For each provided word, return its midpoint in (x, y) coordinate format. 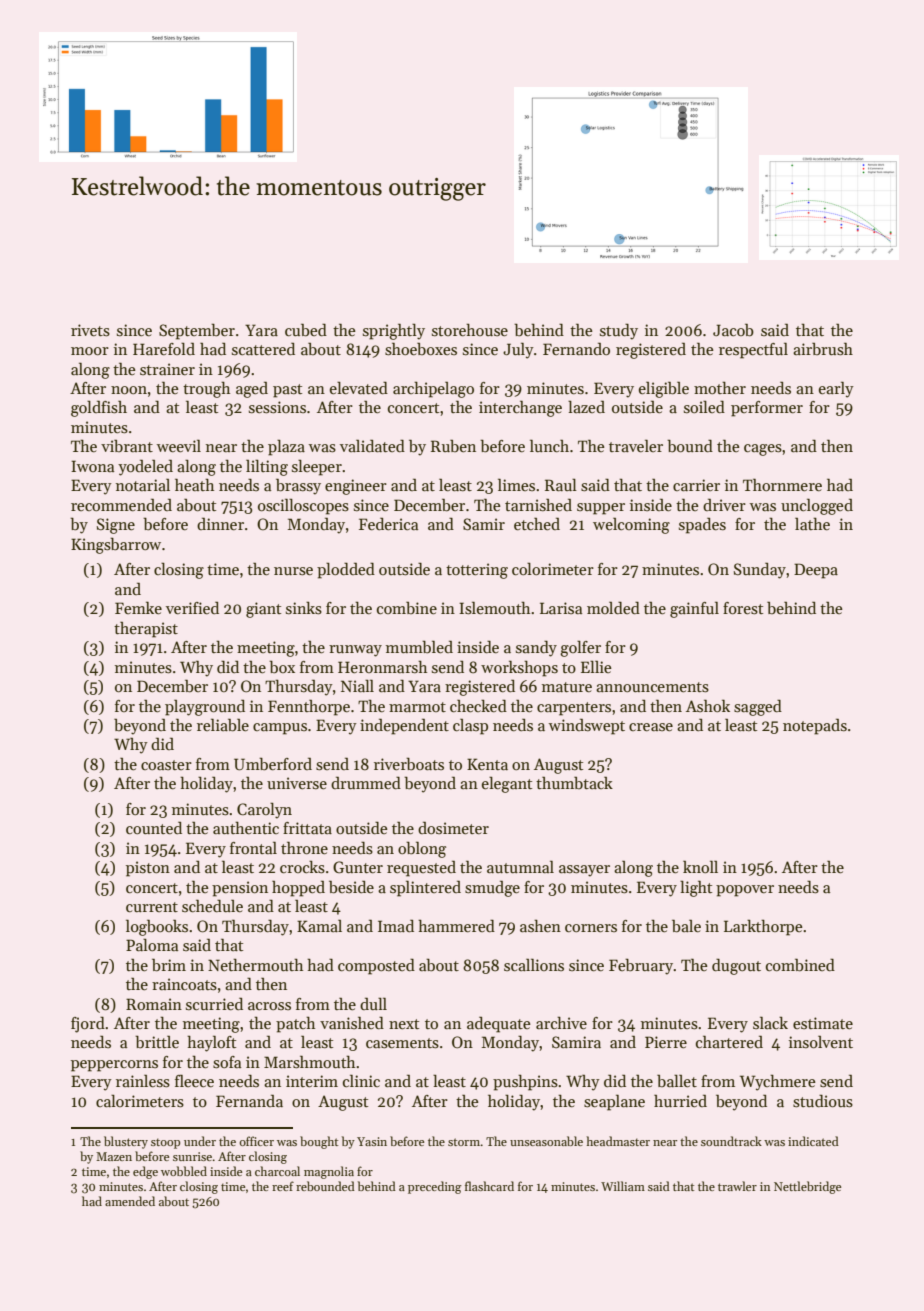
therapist (146, 629)
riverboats (409, 764)
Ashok (708, 705)
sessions (277, 407)
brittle (157, 1042)
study (619, 331)
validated (372, 445)
